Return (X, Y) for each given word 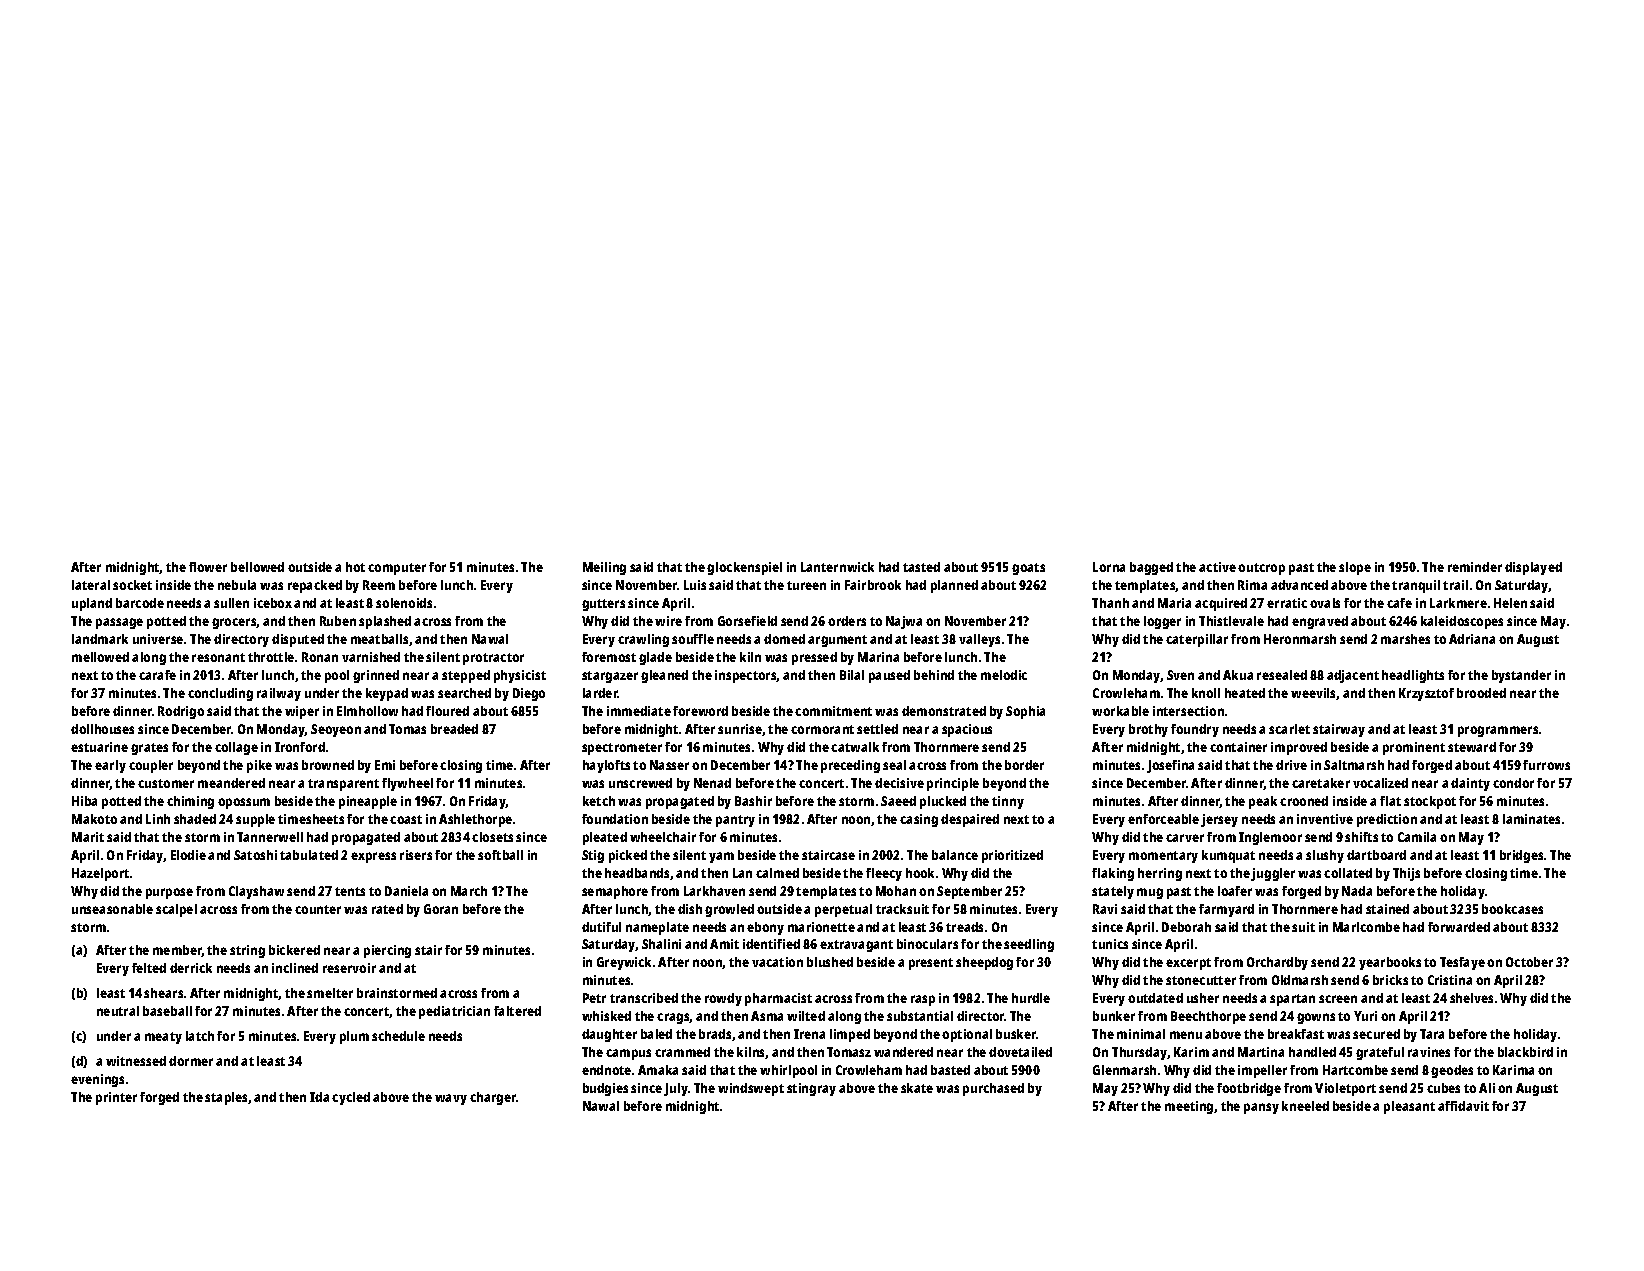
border (1024, 765)
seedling (1029, 945)
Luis (695, 585)
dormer (191, 1061)
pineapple (368, 802)
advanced (1299, 585)
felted (149, 968)
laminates (1531, 819)
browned (328, 765)
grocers (234, 623)
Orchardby (1277, 963)
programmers (1498, 731)
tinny (1008, 802)
